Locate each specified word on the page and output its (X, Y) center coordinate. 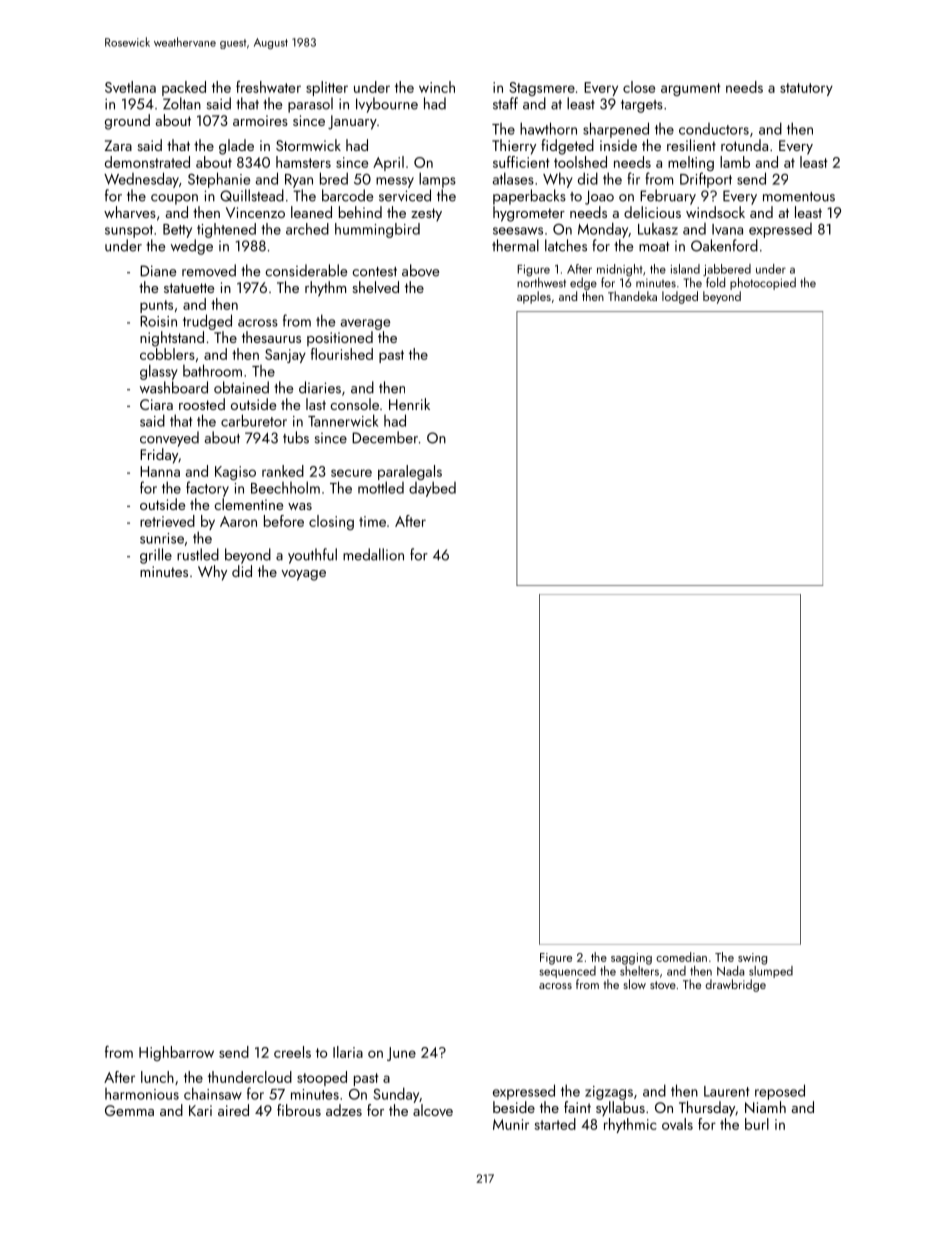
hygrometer (529, 214)
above (421, 270)
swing (752, 959)
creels (292, 1052)
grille (156, 556)
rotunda (744, 145)
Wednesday (141, 180)
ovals (677, 1124)
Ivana (727, 229)
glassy (159, 372)
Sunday (396, 1095)
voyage (303, 575)
